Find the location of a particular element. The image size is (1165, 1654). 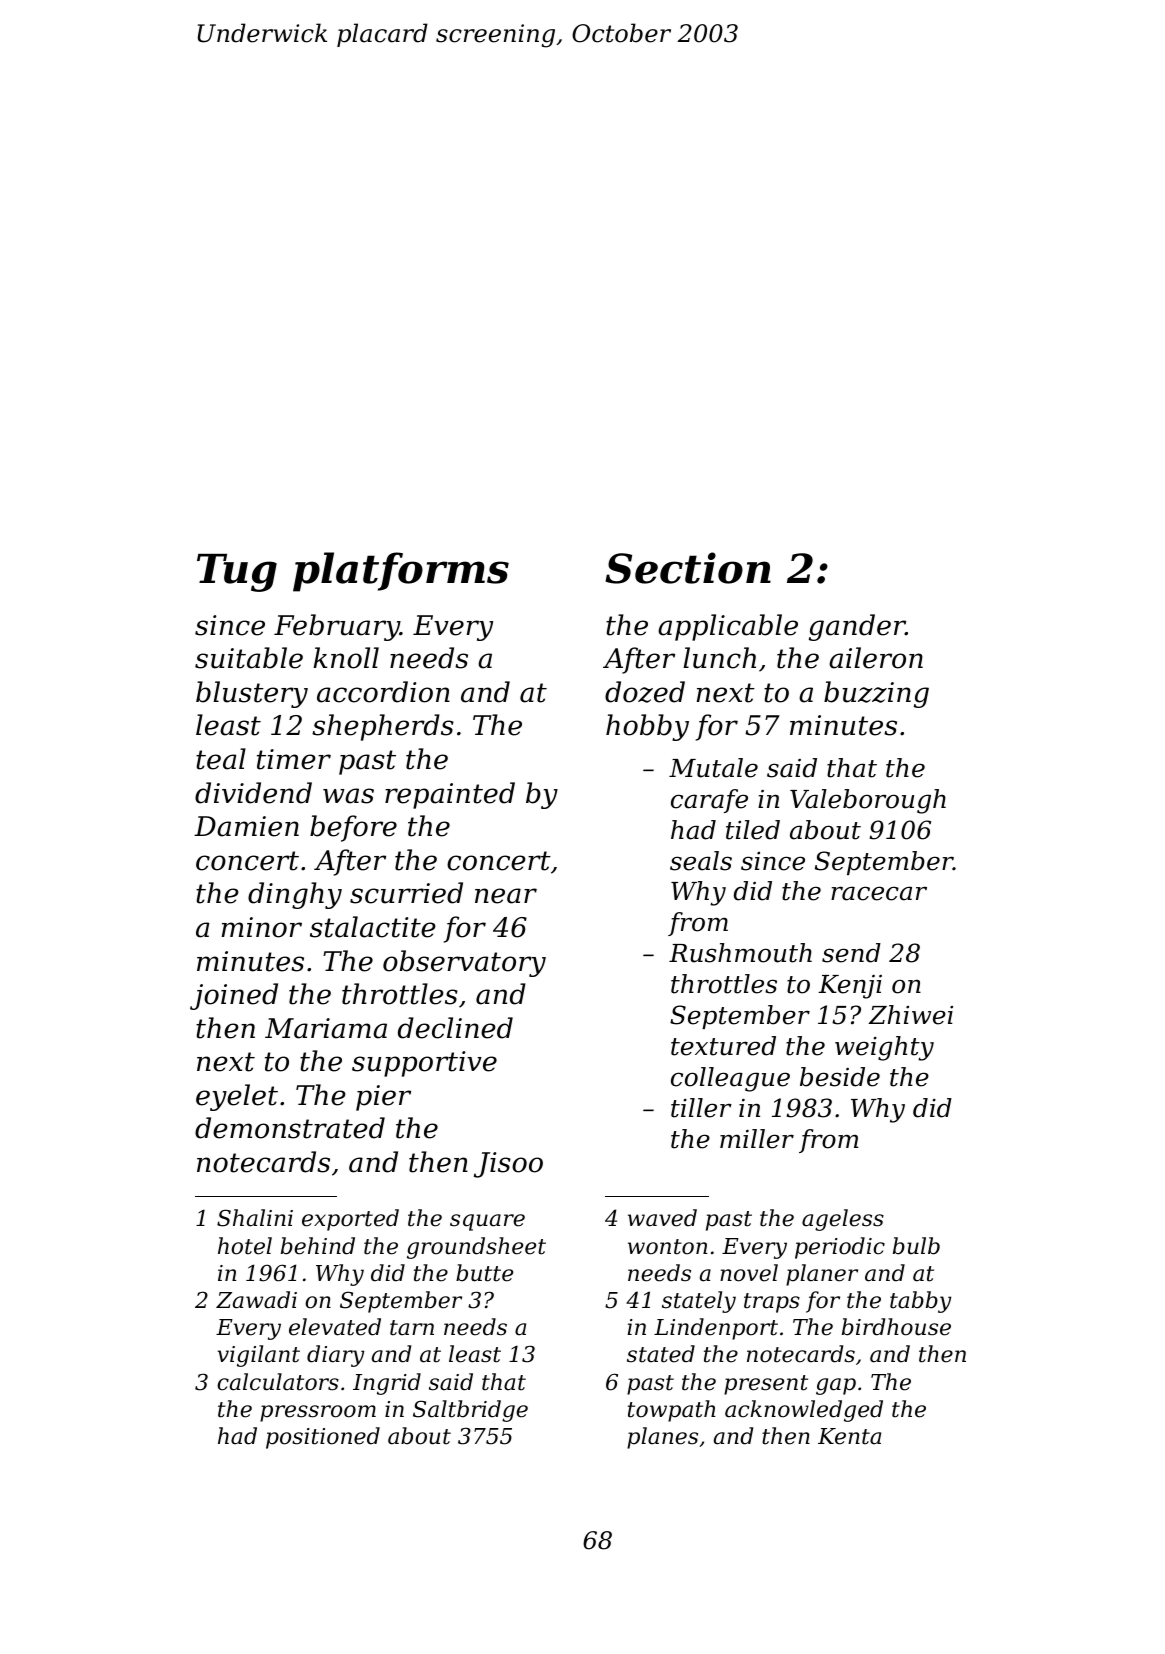

shepherds is located at coordinates (383, 727).
